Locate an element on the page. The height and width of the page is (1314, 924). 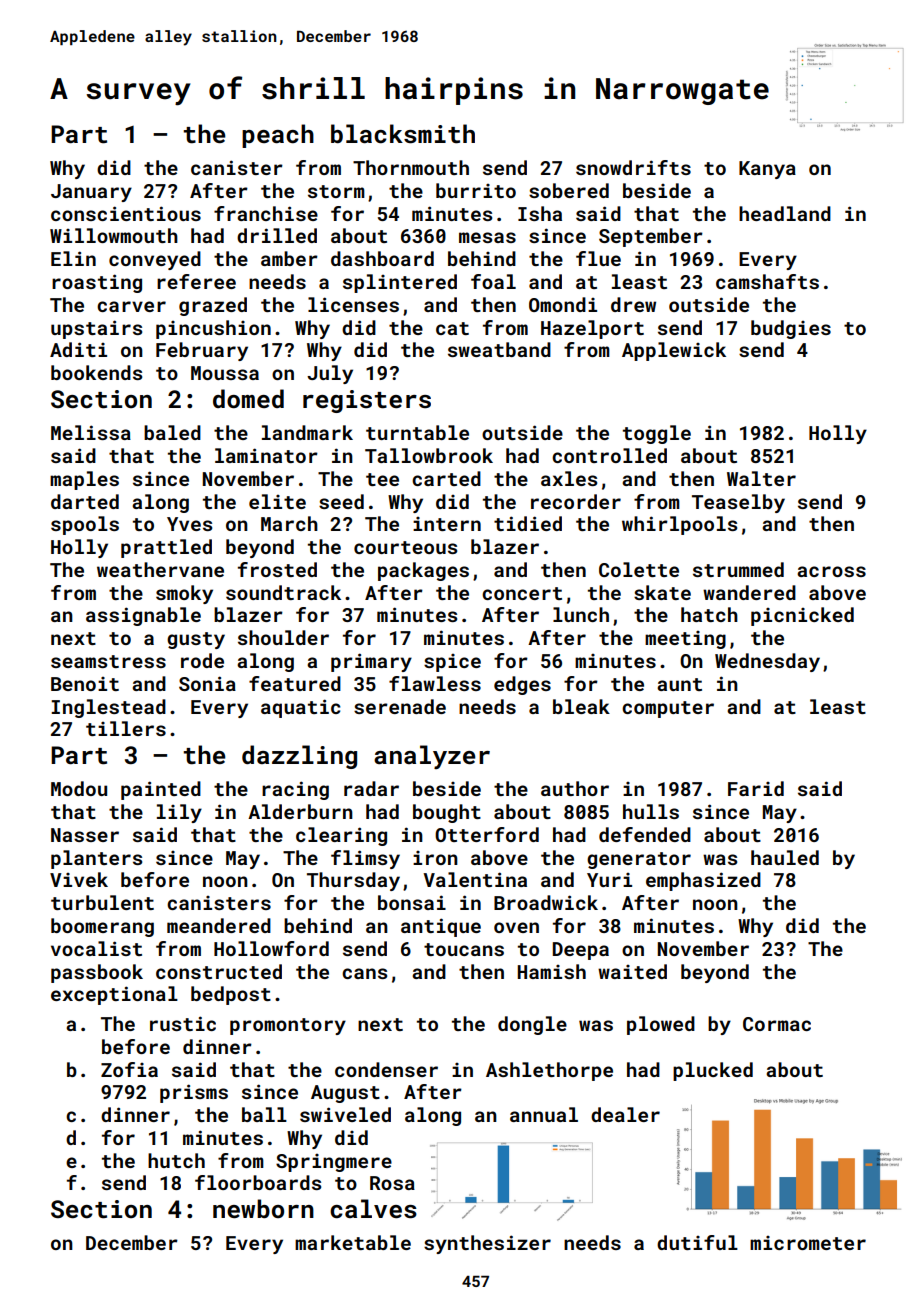
hutch is located at coordinates (176, 1160).
